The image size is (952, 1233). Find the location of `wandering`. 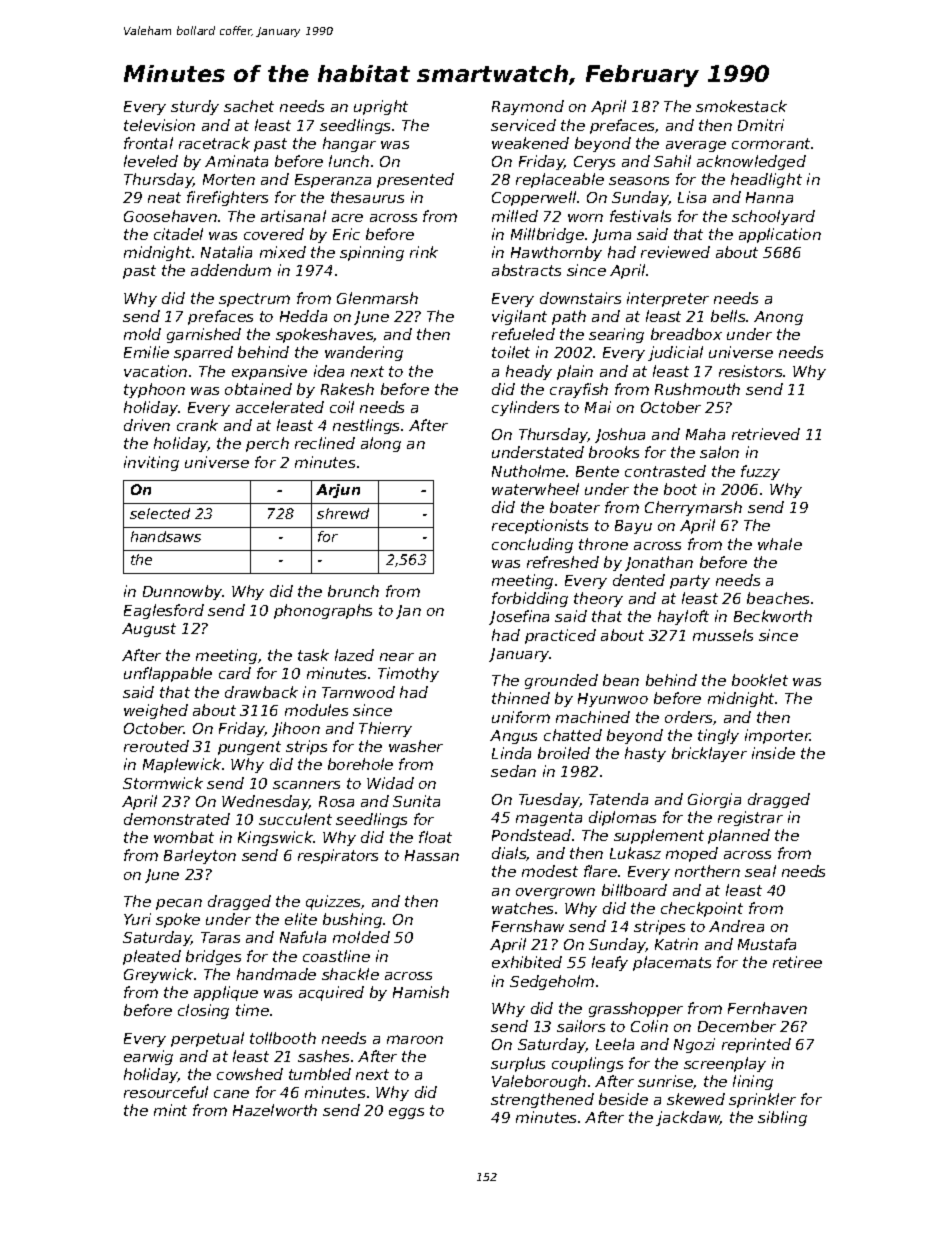

wandering is located at coordinates (364, 353).
